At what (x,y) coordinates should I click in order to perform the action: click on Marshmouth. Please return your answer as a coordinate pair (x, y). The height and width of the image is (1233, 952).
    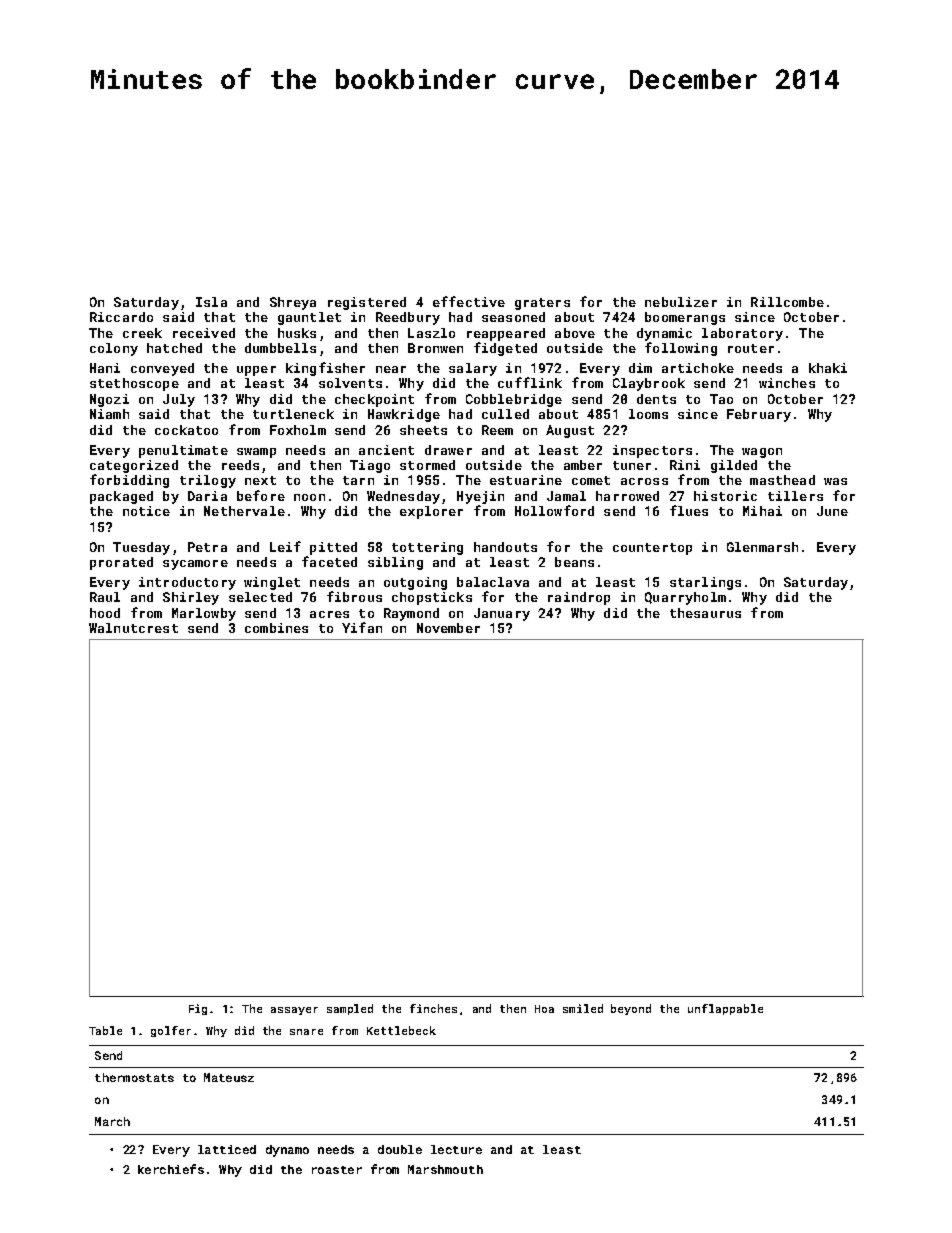
    Looking at the image, I should click on (445, 1169).
